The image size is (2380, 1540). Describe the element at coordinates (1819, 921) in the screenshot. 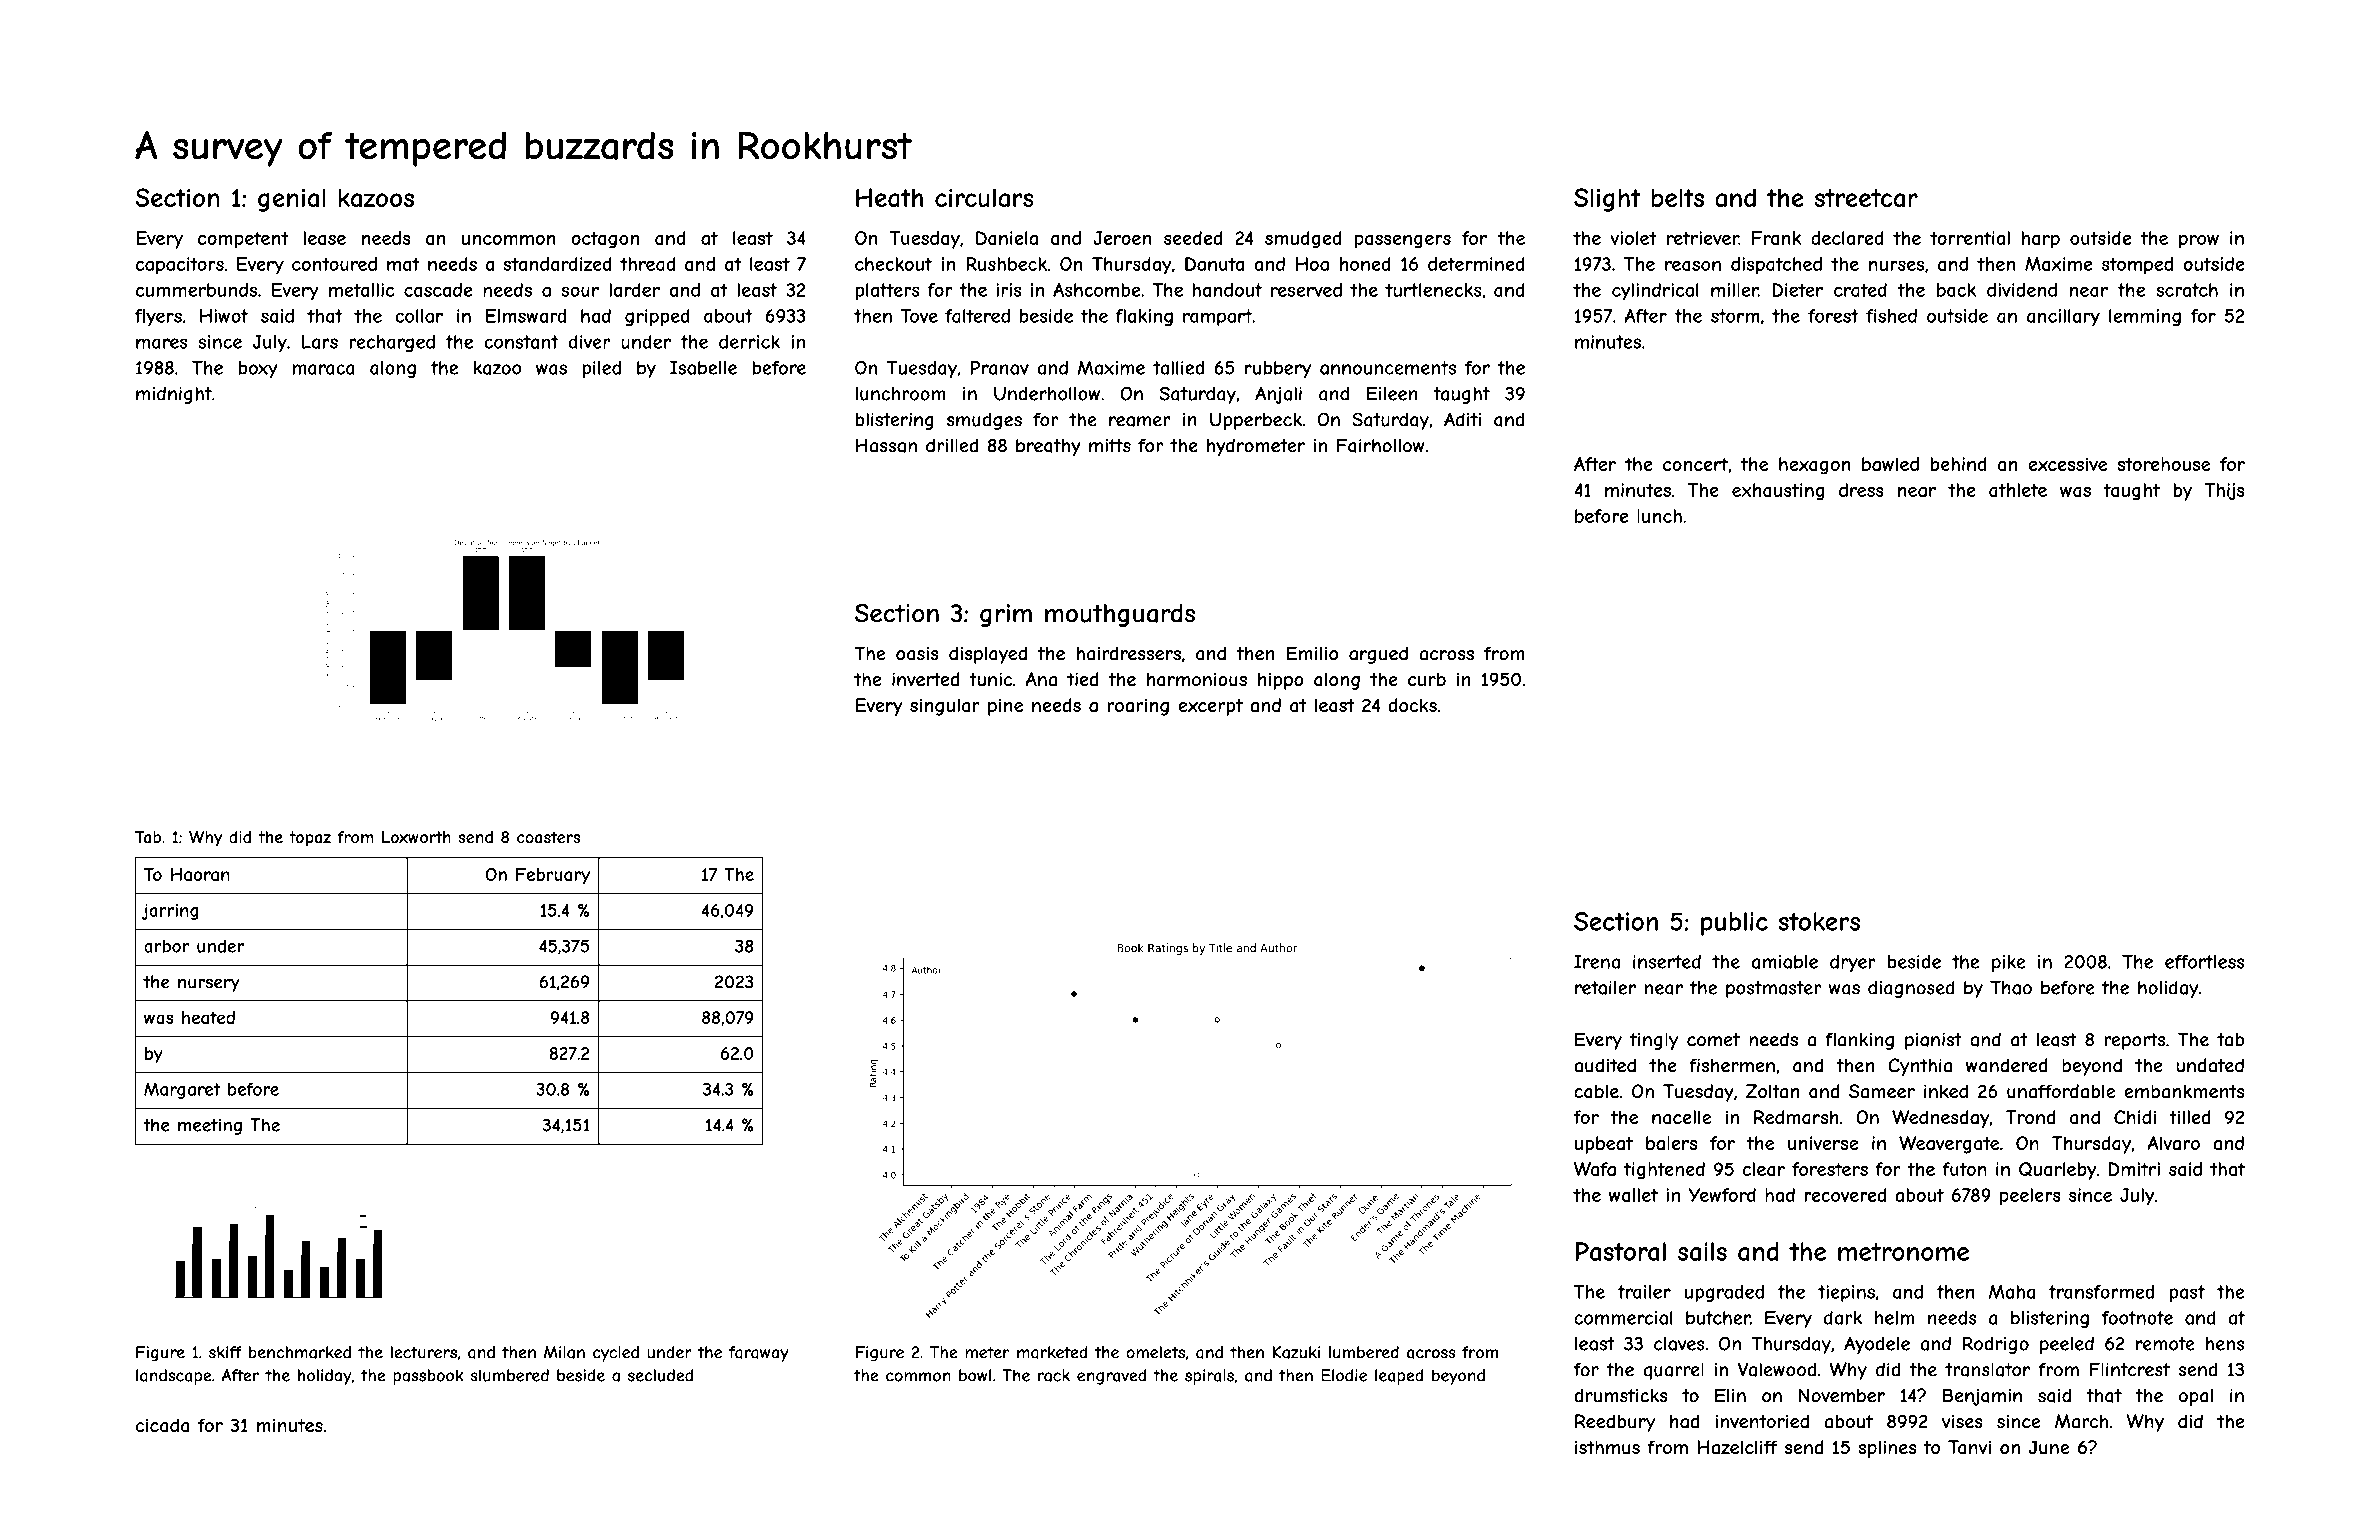

I see `stokers` at that location.
